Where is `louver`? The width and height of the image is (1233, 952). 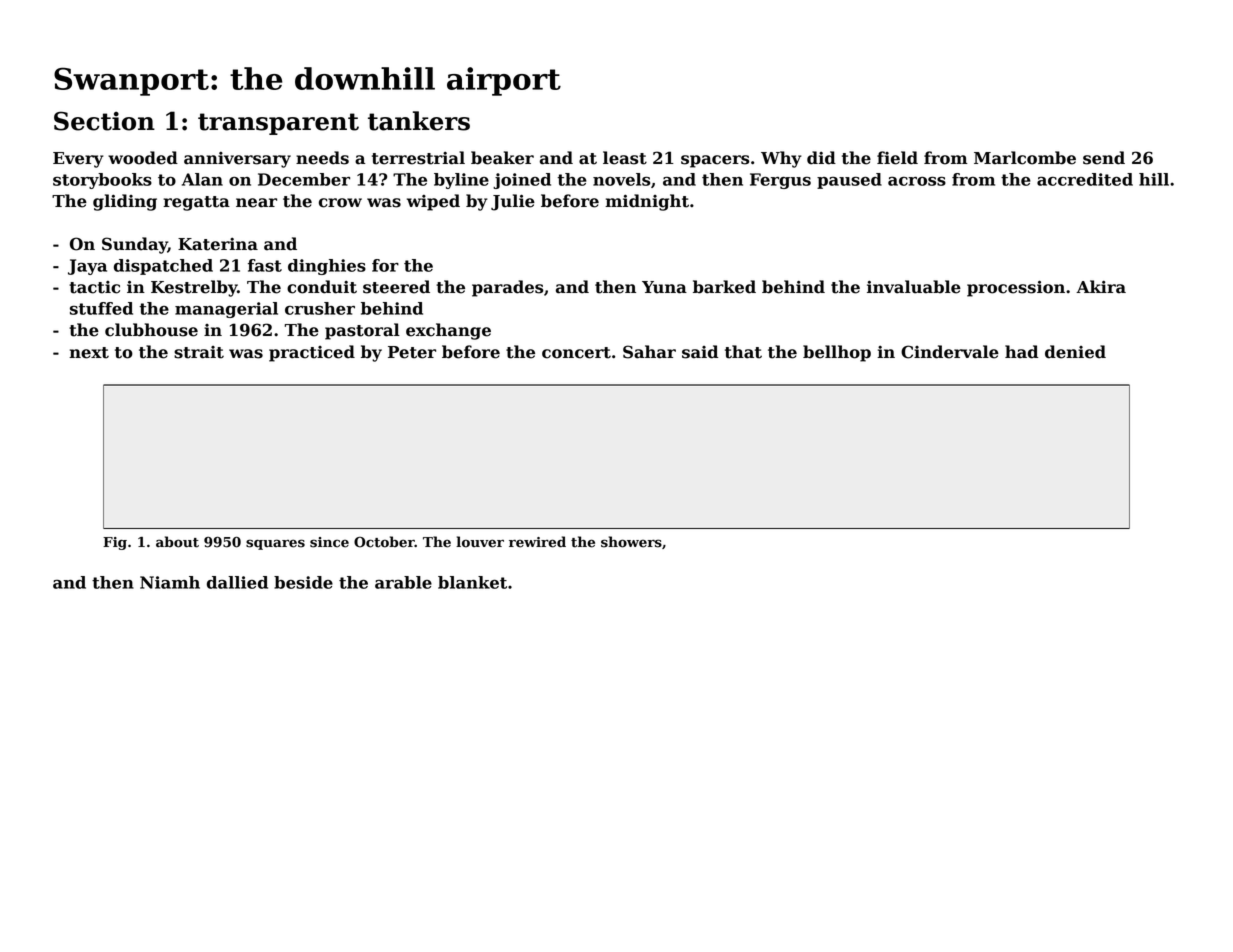
louver is located at coordinates (480, 542).
